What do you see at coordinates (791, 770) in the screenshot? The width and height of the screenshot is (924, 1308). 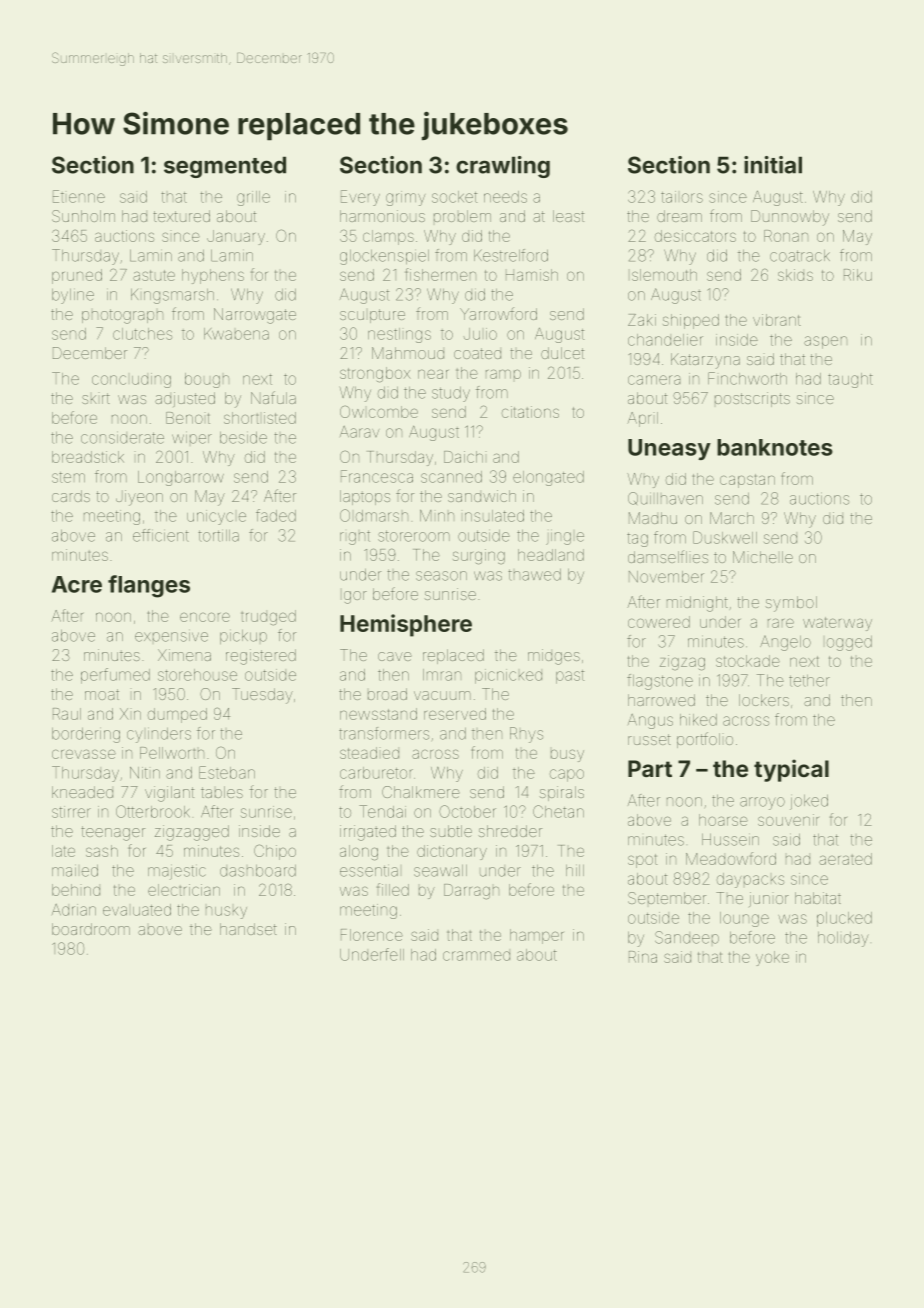 I see `typical` at bounding box center [791, 770].
